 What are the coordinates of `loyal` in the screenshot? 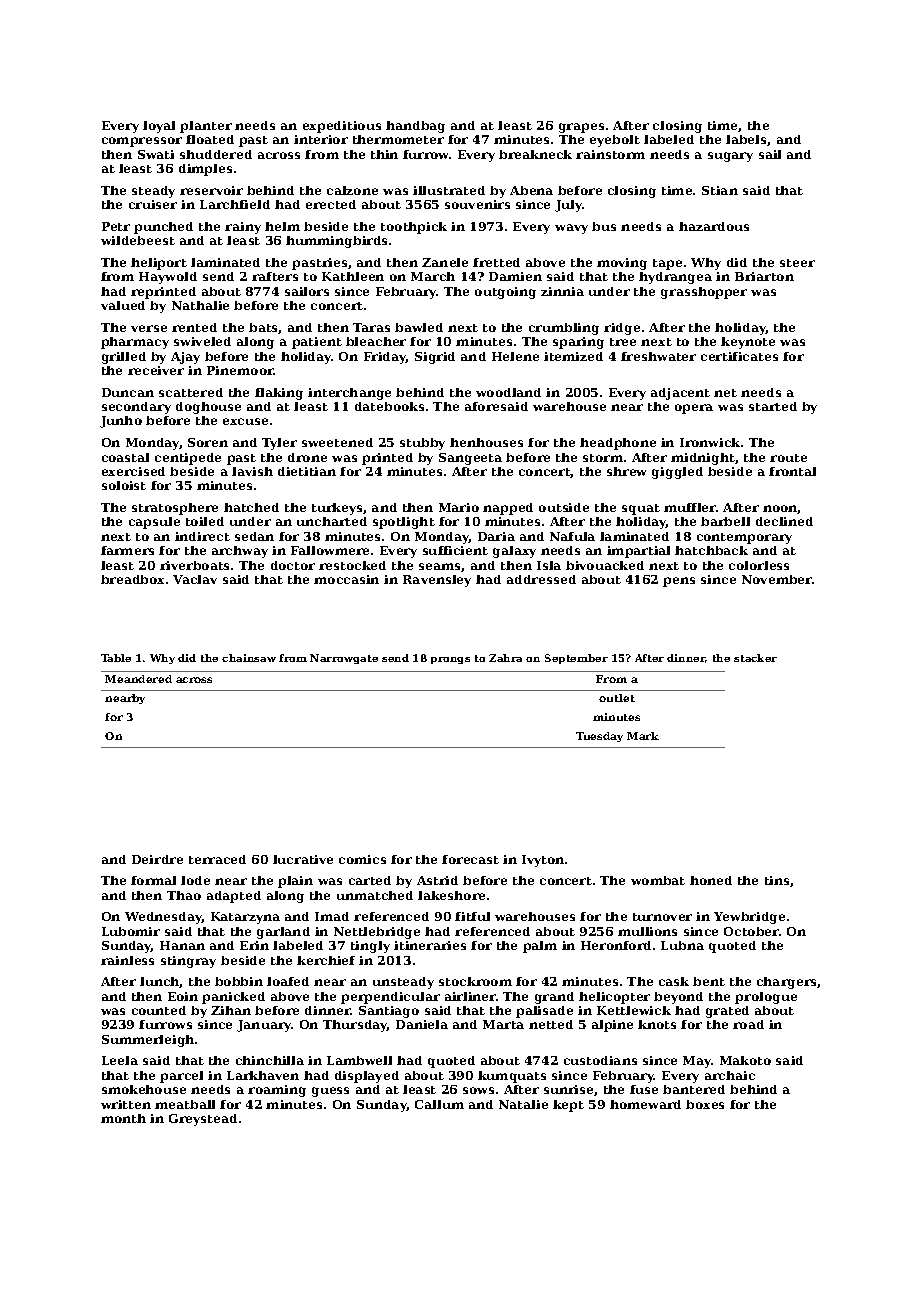 It's located at (159, 127).
